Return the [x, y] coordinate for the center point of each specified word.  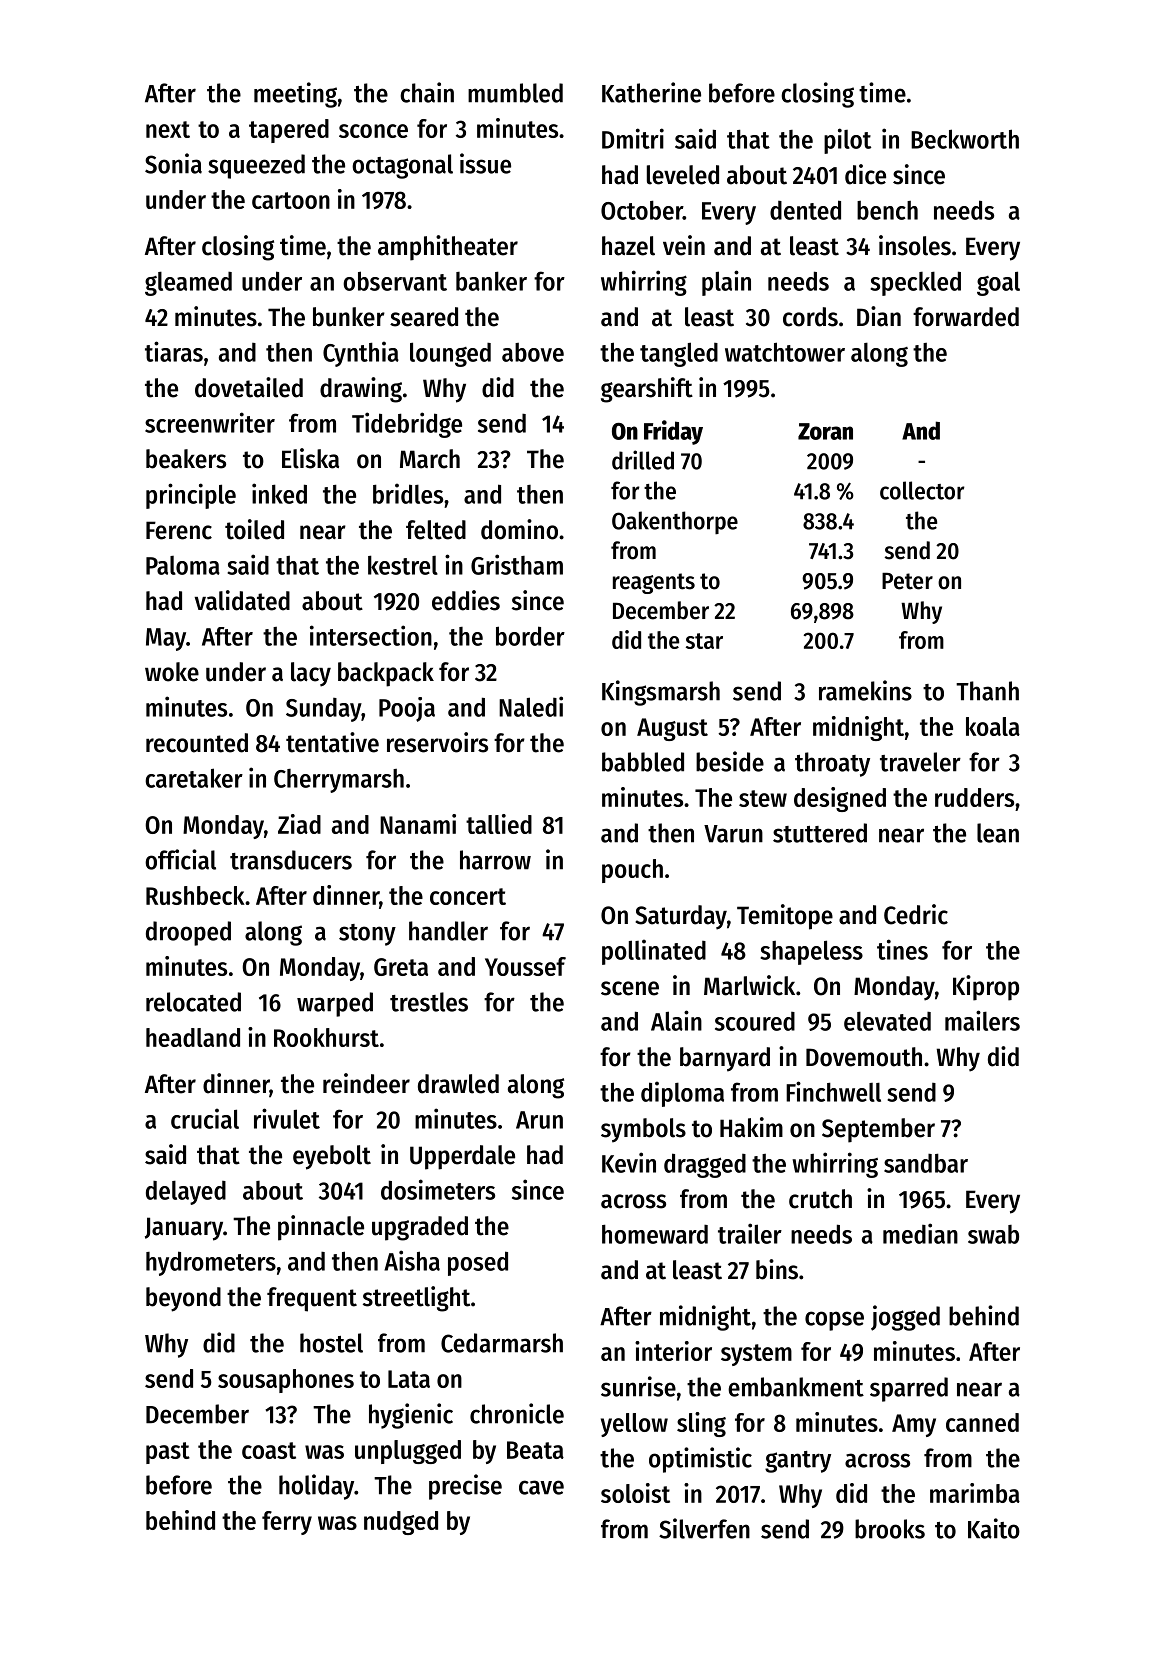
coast [269, 1450]
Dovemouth [864, 1057]
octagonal [402, 166]
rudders [974, 797]
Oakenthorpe [675, 522]
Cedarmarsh [502, 1343]
